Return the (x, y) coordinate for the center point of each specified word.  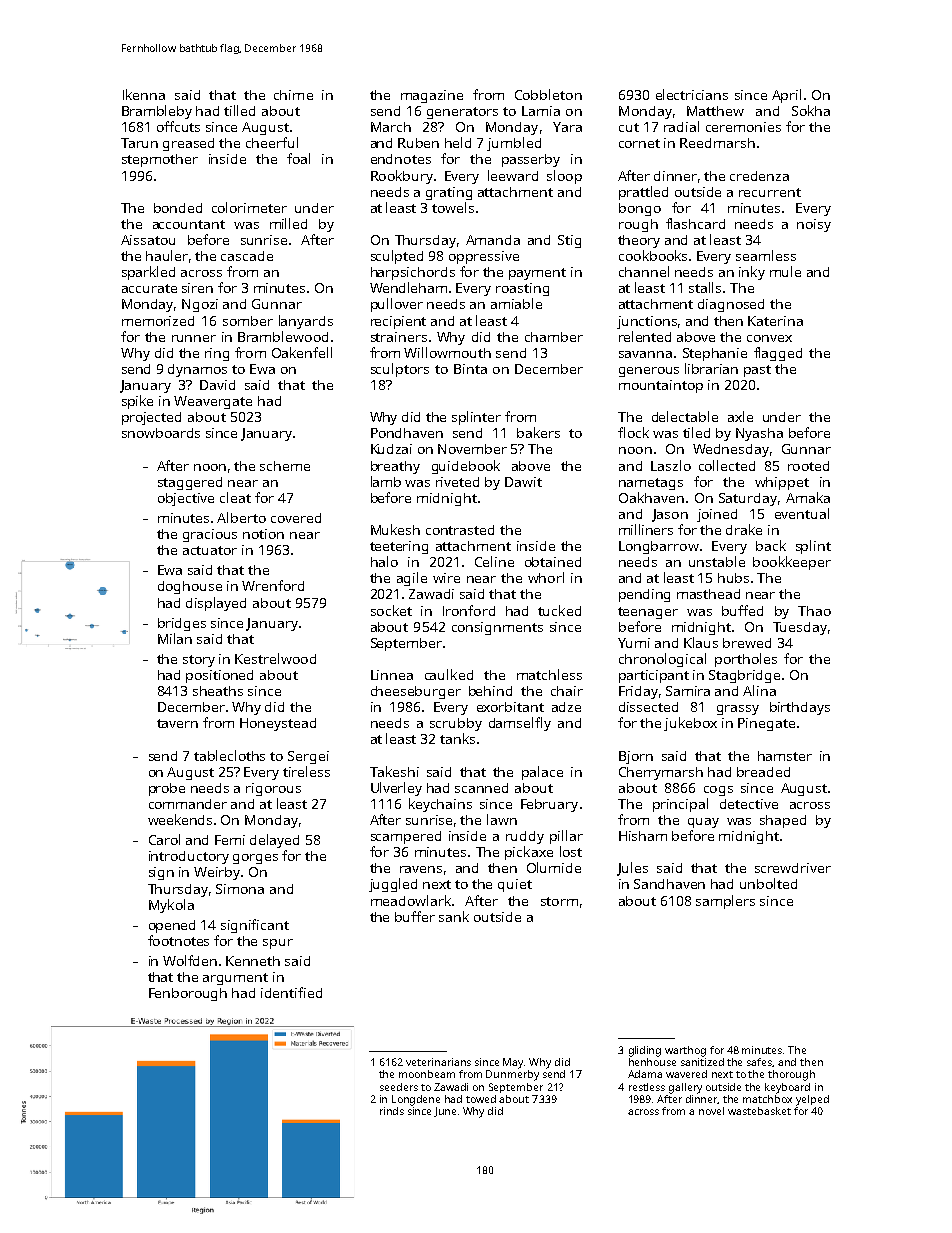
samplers (725, 902)
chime (293, 95)
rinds (392, 1111)
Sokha (811, 110)
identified (291, 992)
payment (537, 274)
